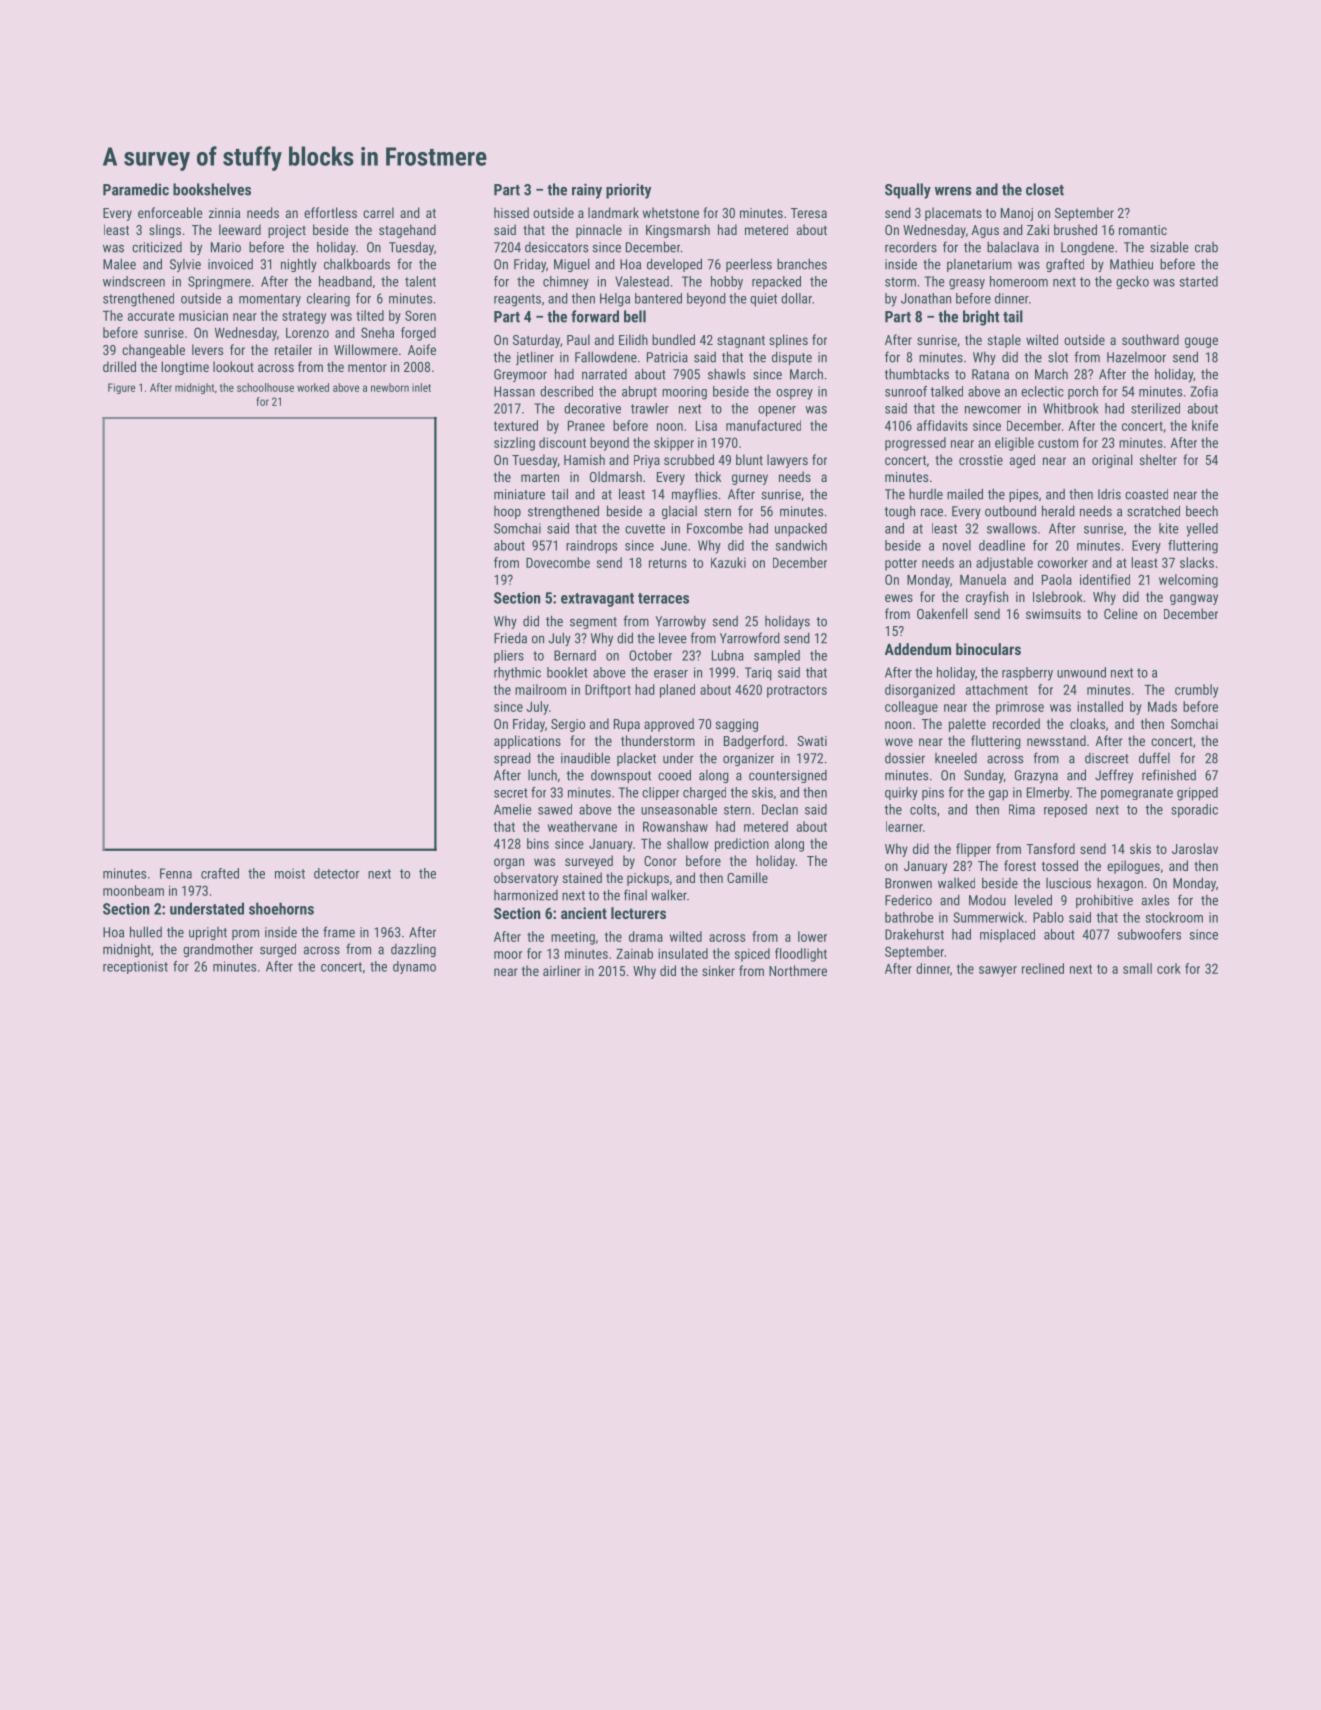  What do you see at coordinates (728, 562) in the screenshot?
I see `Kazuki` at bounding box center [728, 562].
